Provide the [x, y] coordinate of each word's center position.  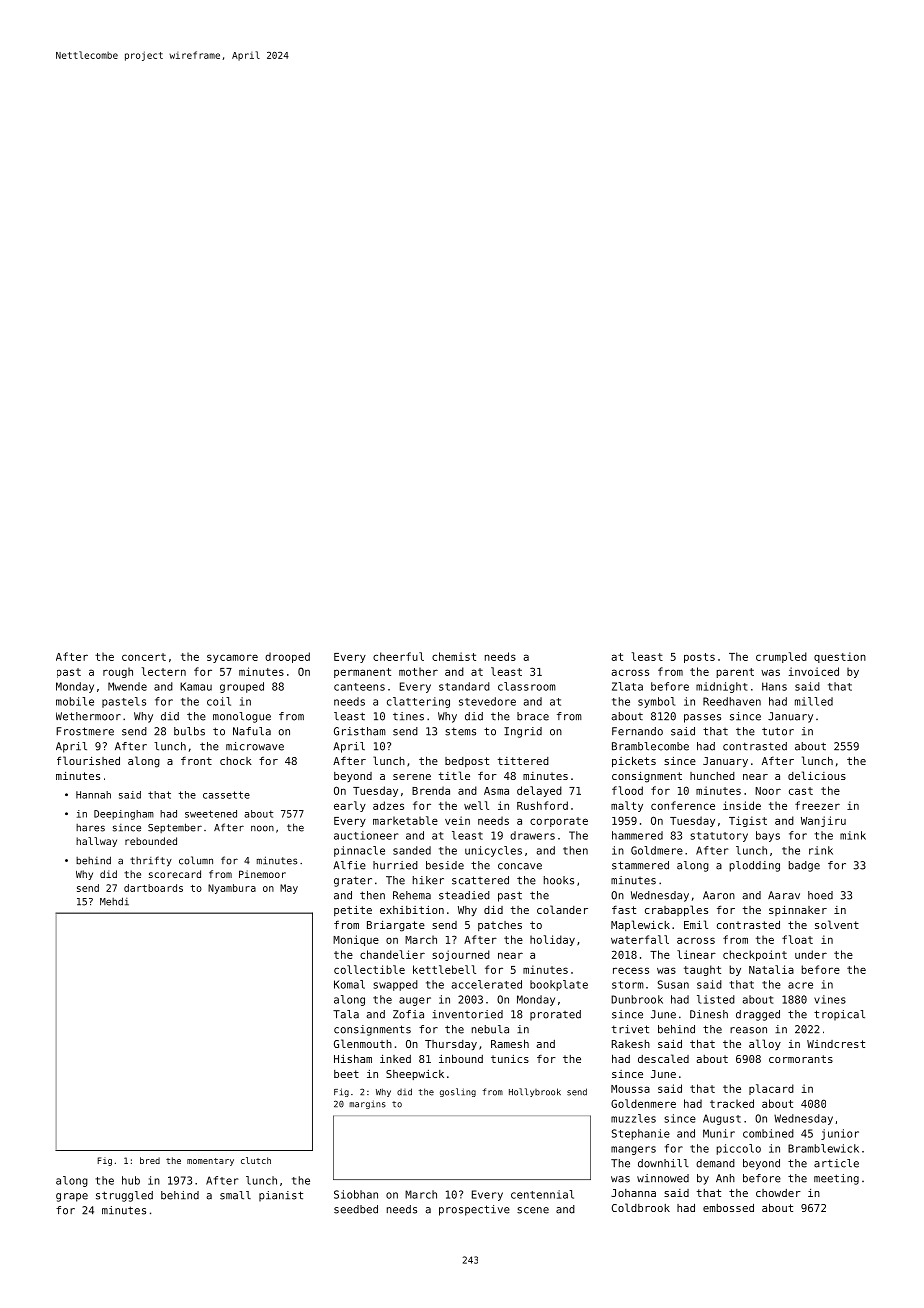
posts [699, 658]
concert [144, 657]
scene [533, 1210]
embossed [728, 1207]
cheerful [398, 656]
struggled [124, 1196]
